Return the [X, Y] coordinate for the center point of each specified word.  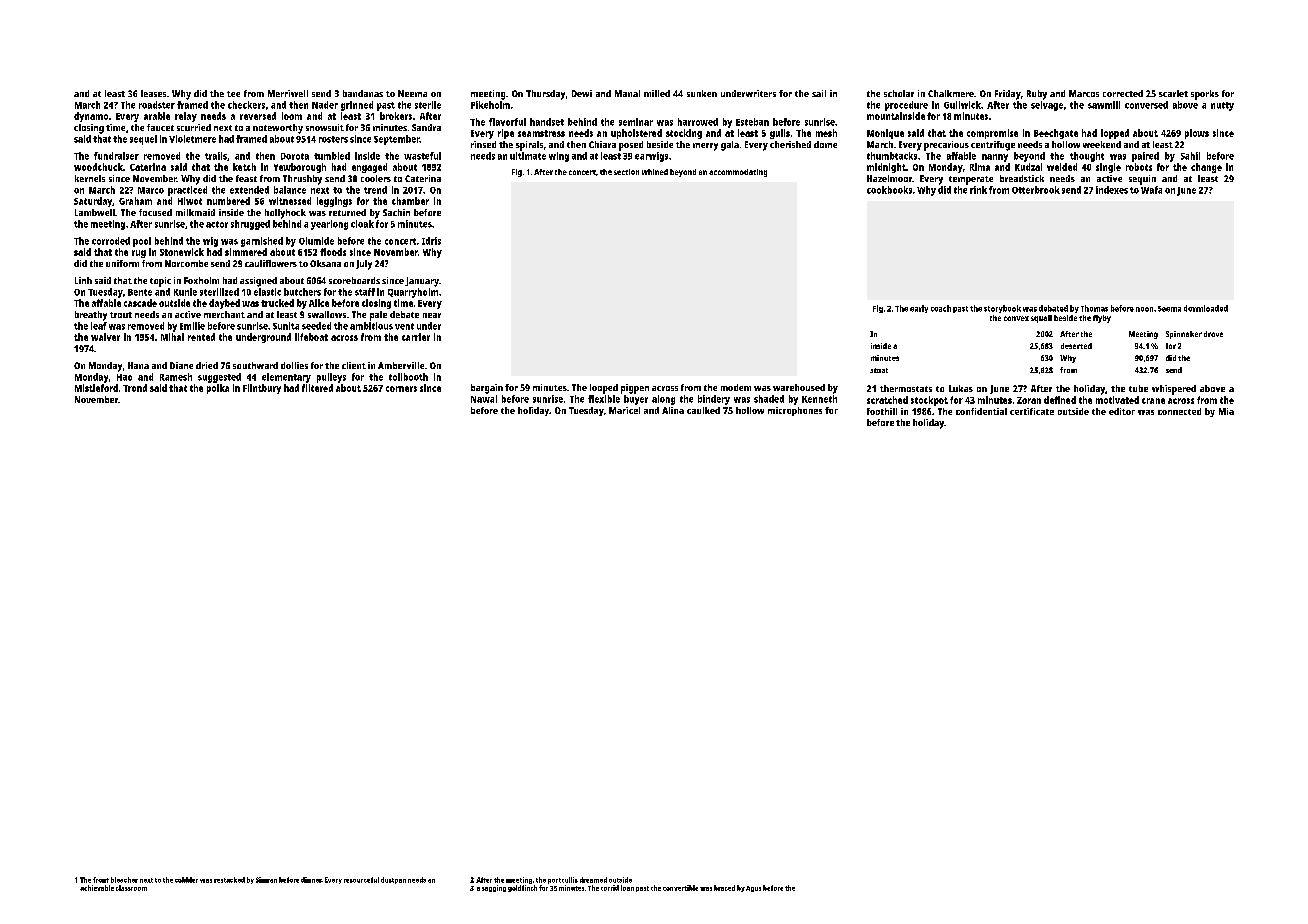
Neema [412, 93]
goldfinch [522, 888]
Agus [753, 889]
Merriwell [288, 93]
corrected [1123, 93]
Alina [673, 410]
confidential [981, 411]
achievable [97, 888]
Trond [135, 388]
